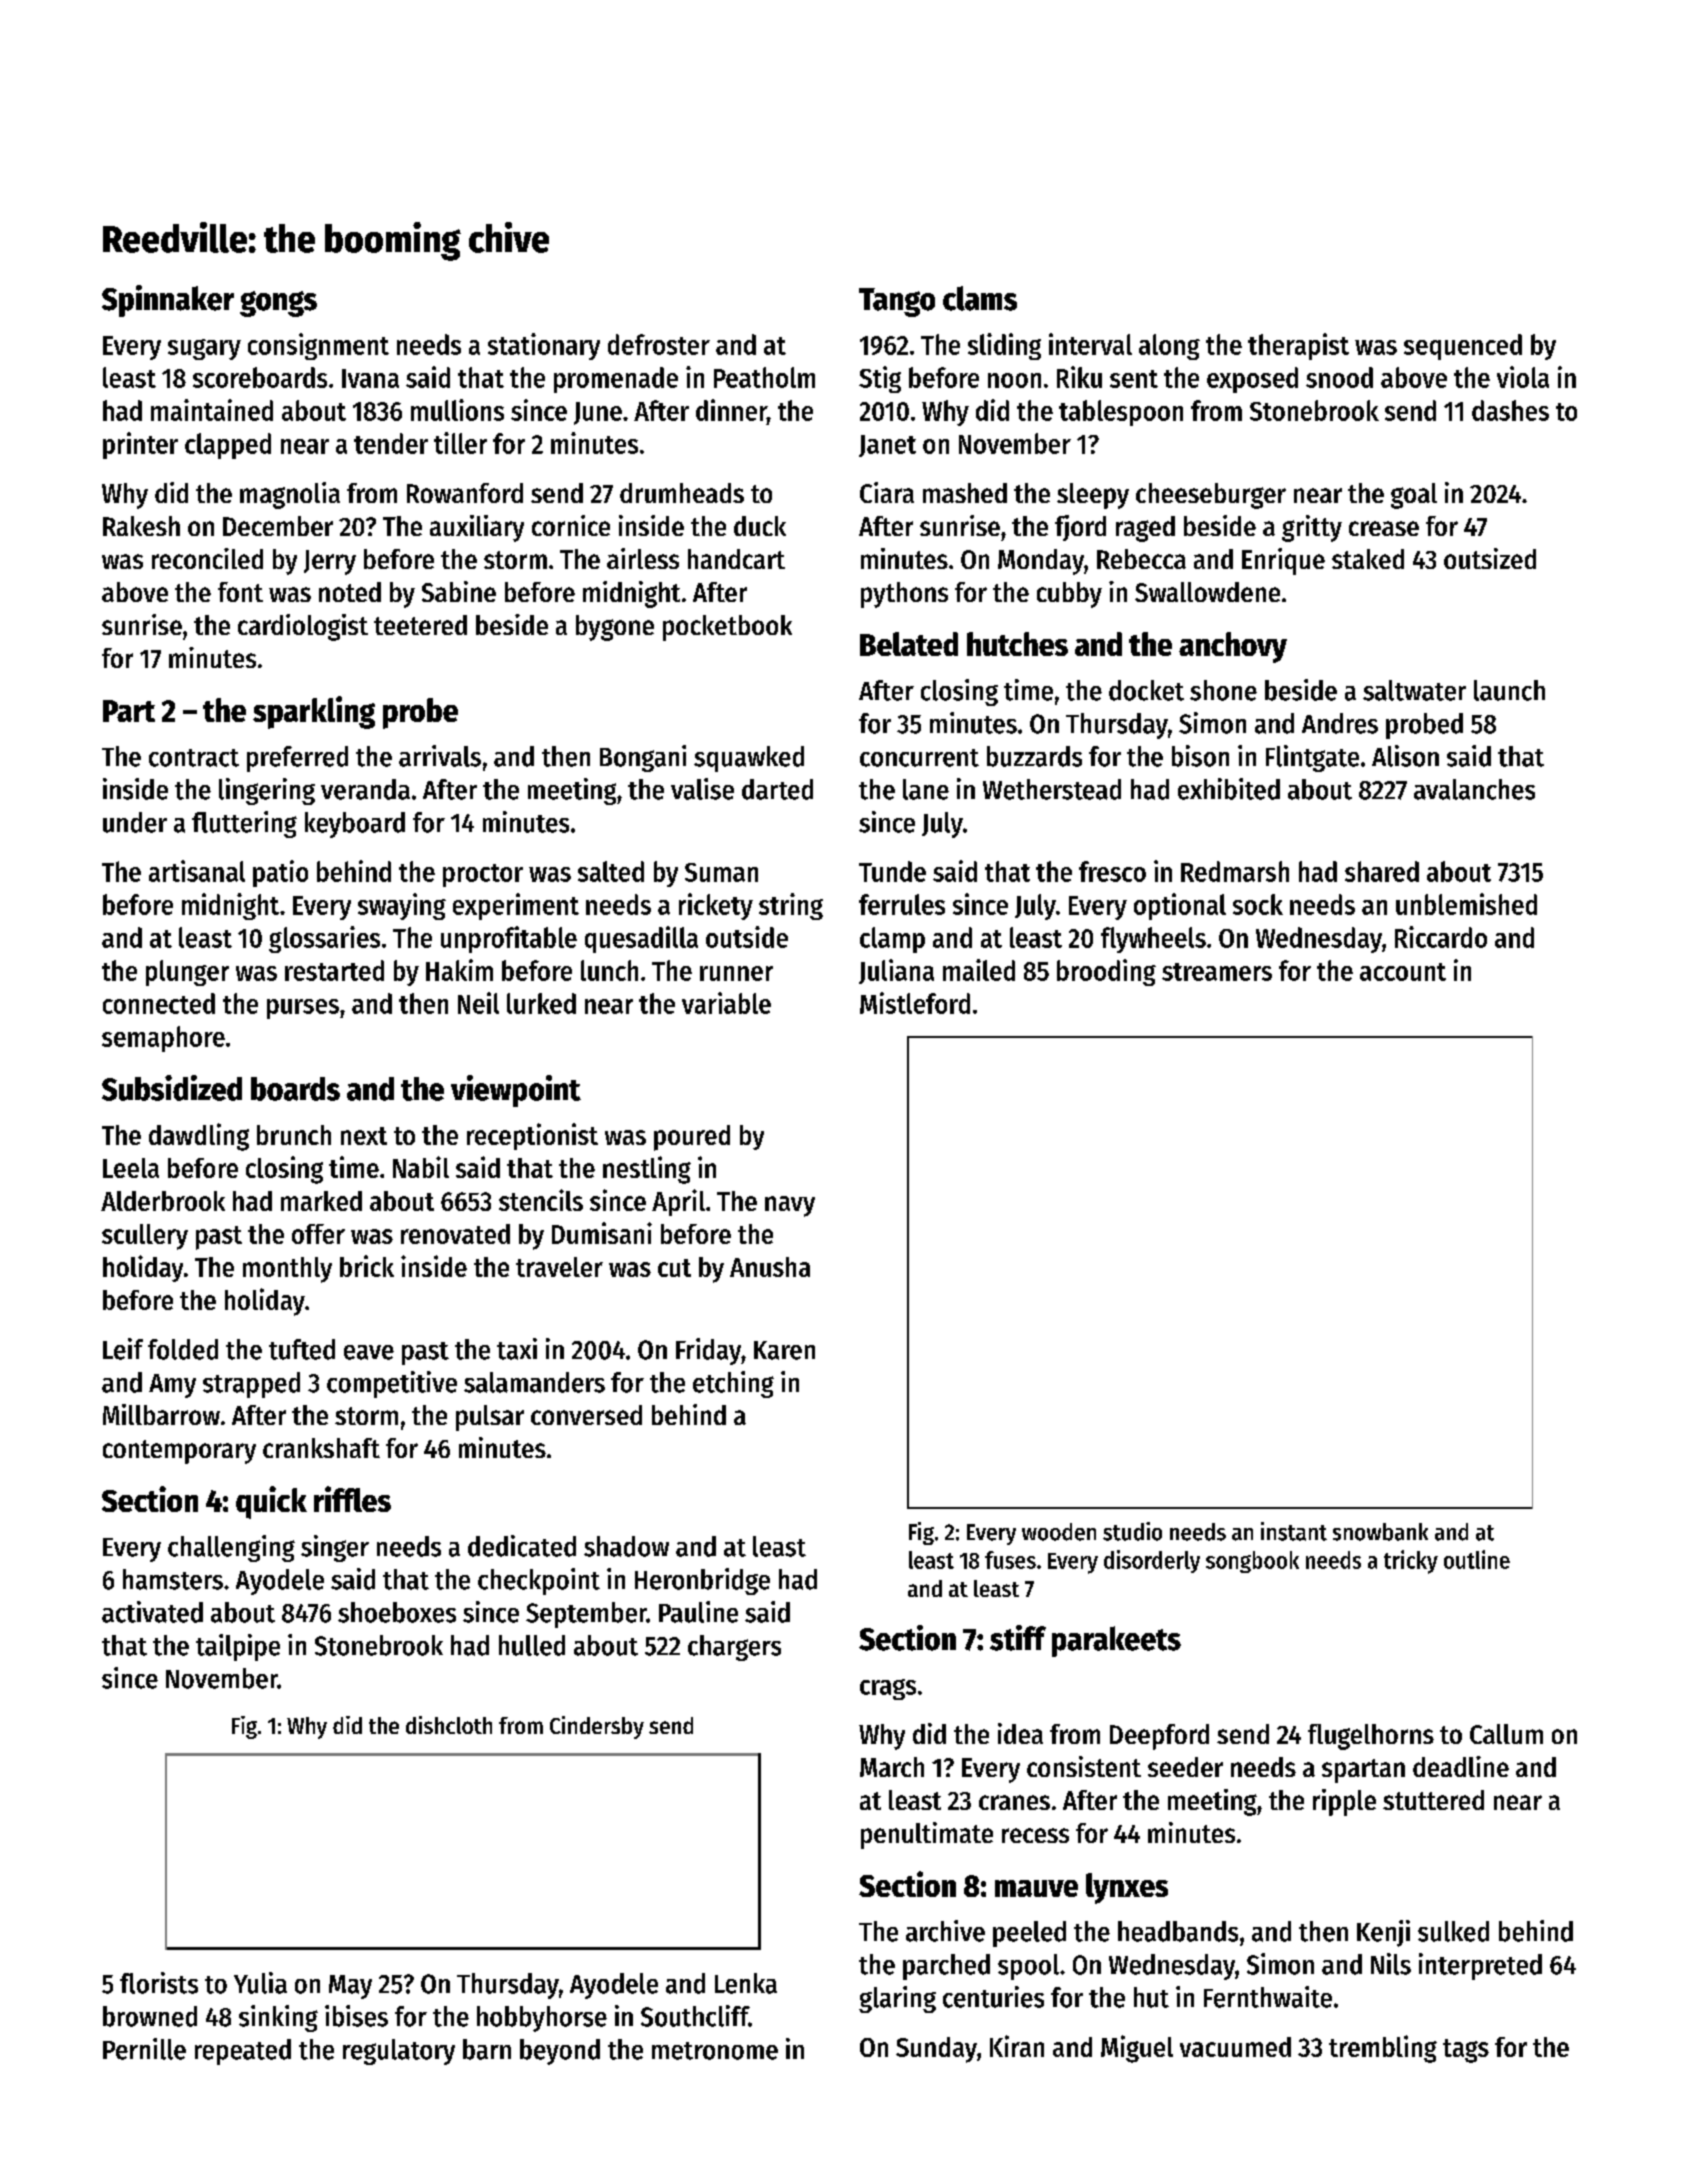 This screenshot has width=1683, height=2178. I want to click on avalanches, so click(1474, 789).
